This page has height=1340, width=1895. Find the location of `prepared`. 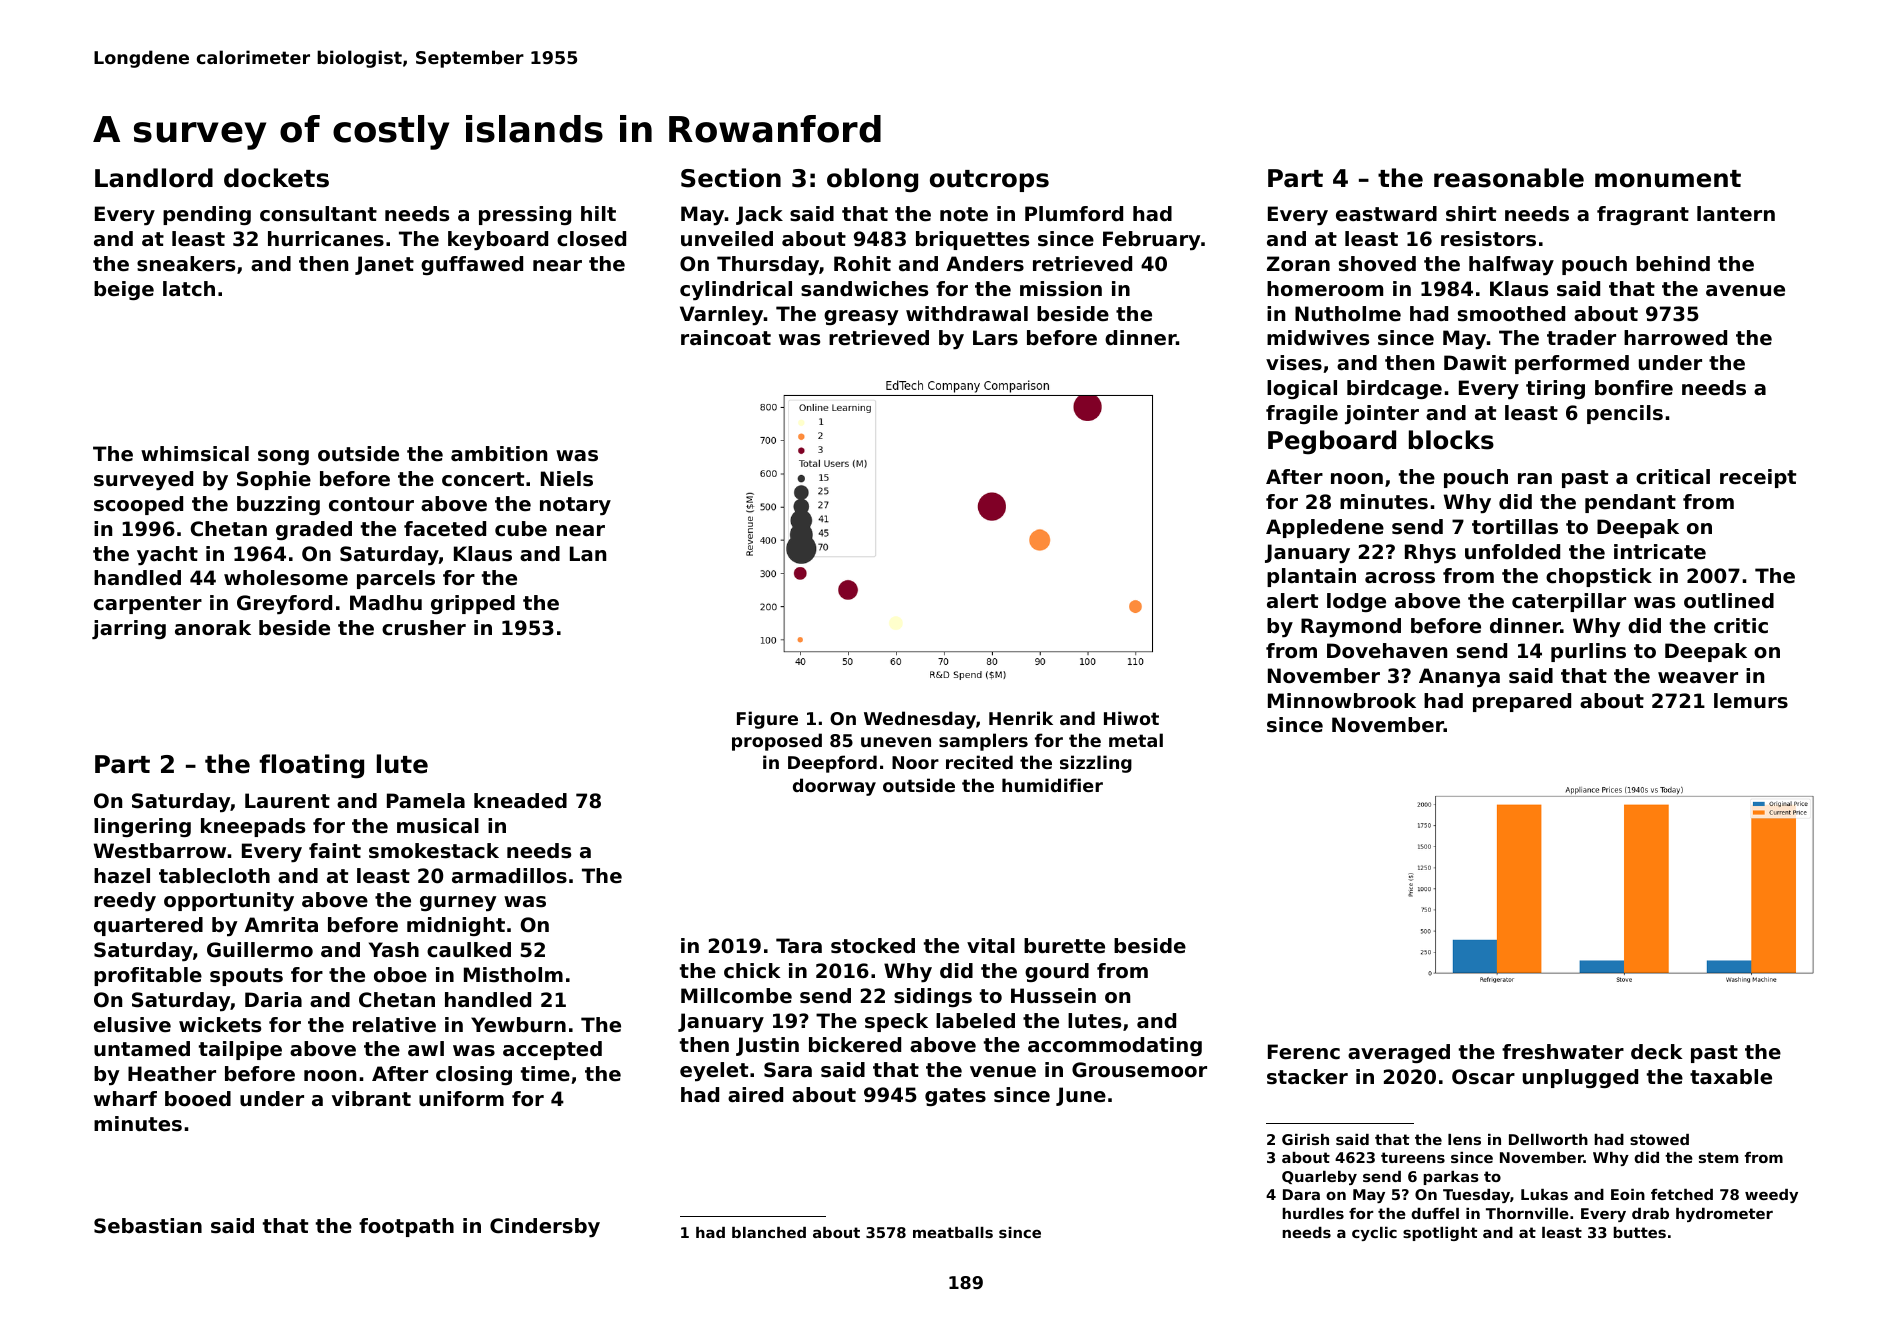

prepared is located at coordinates (1522, 702).
